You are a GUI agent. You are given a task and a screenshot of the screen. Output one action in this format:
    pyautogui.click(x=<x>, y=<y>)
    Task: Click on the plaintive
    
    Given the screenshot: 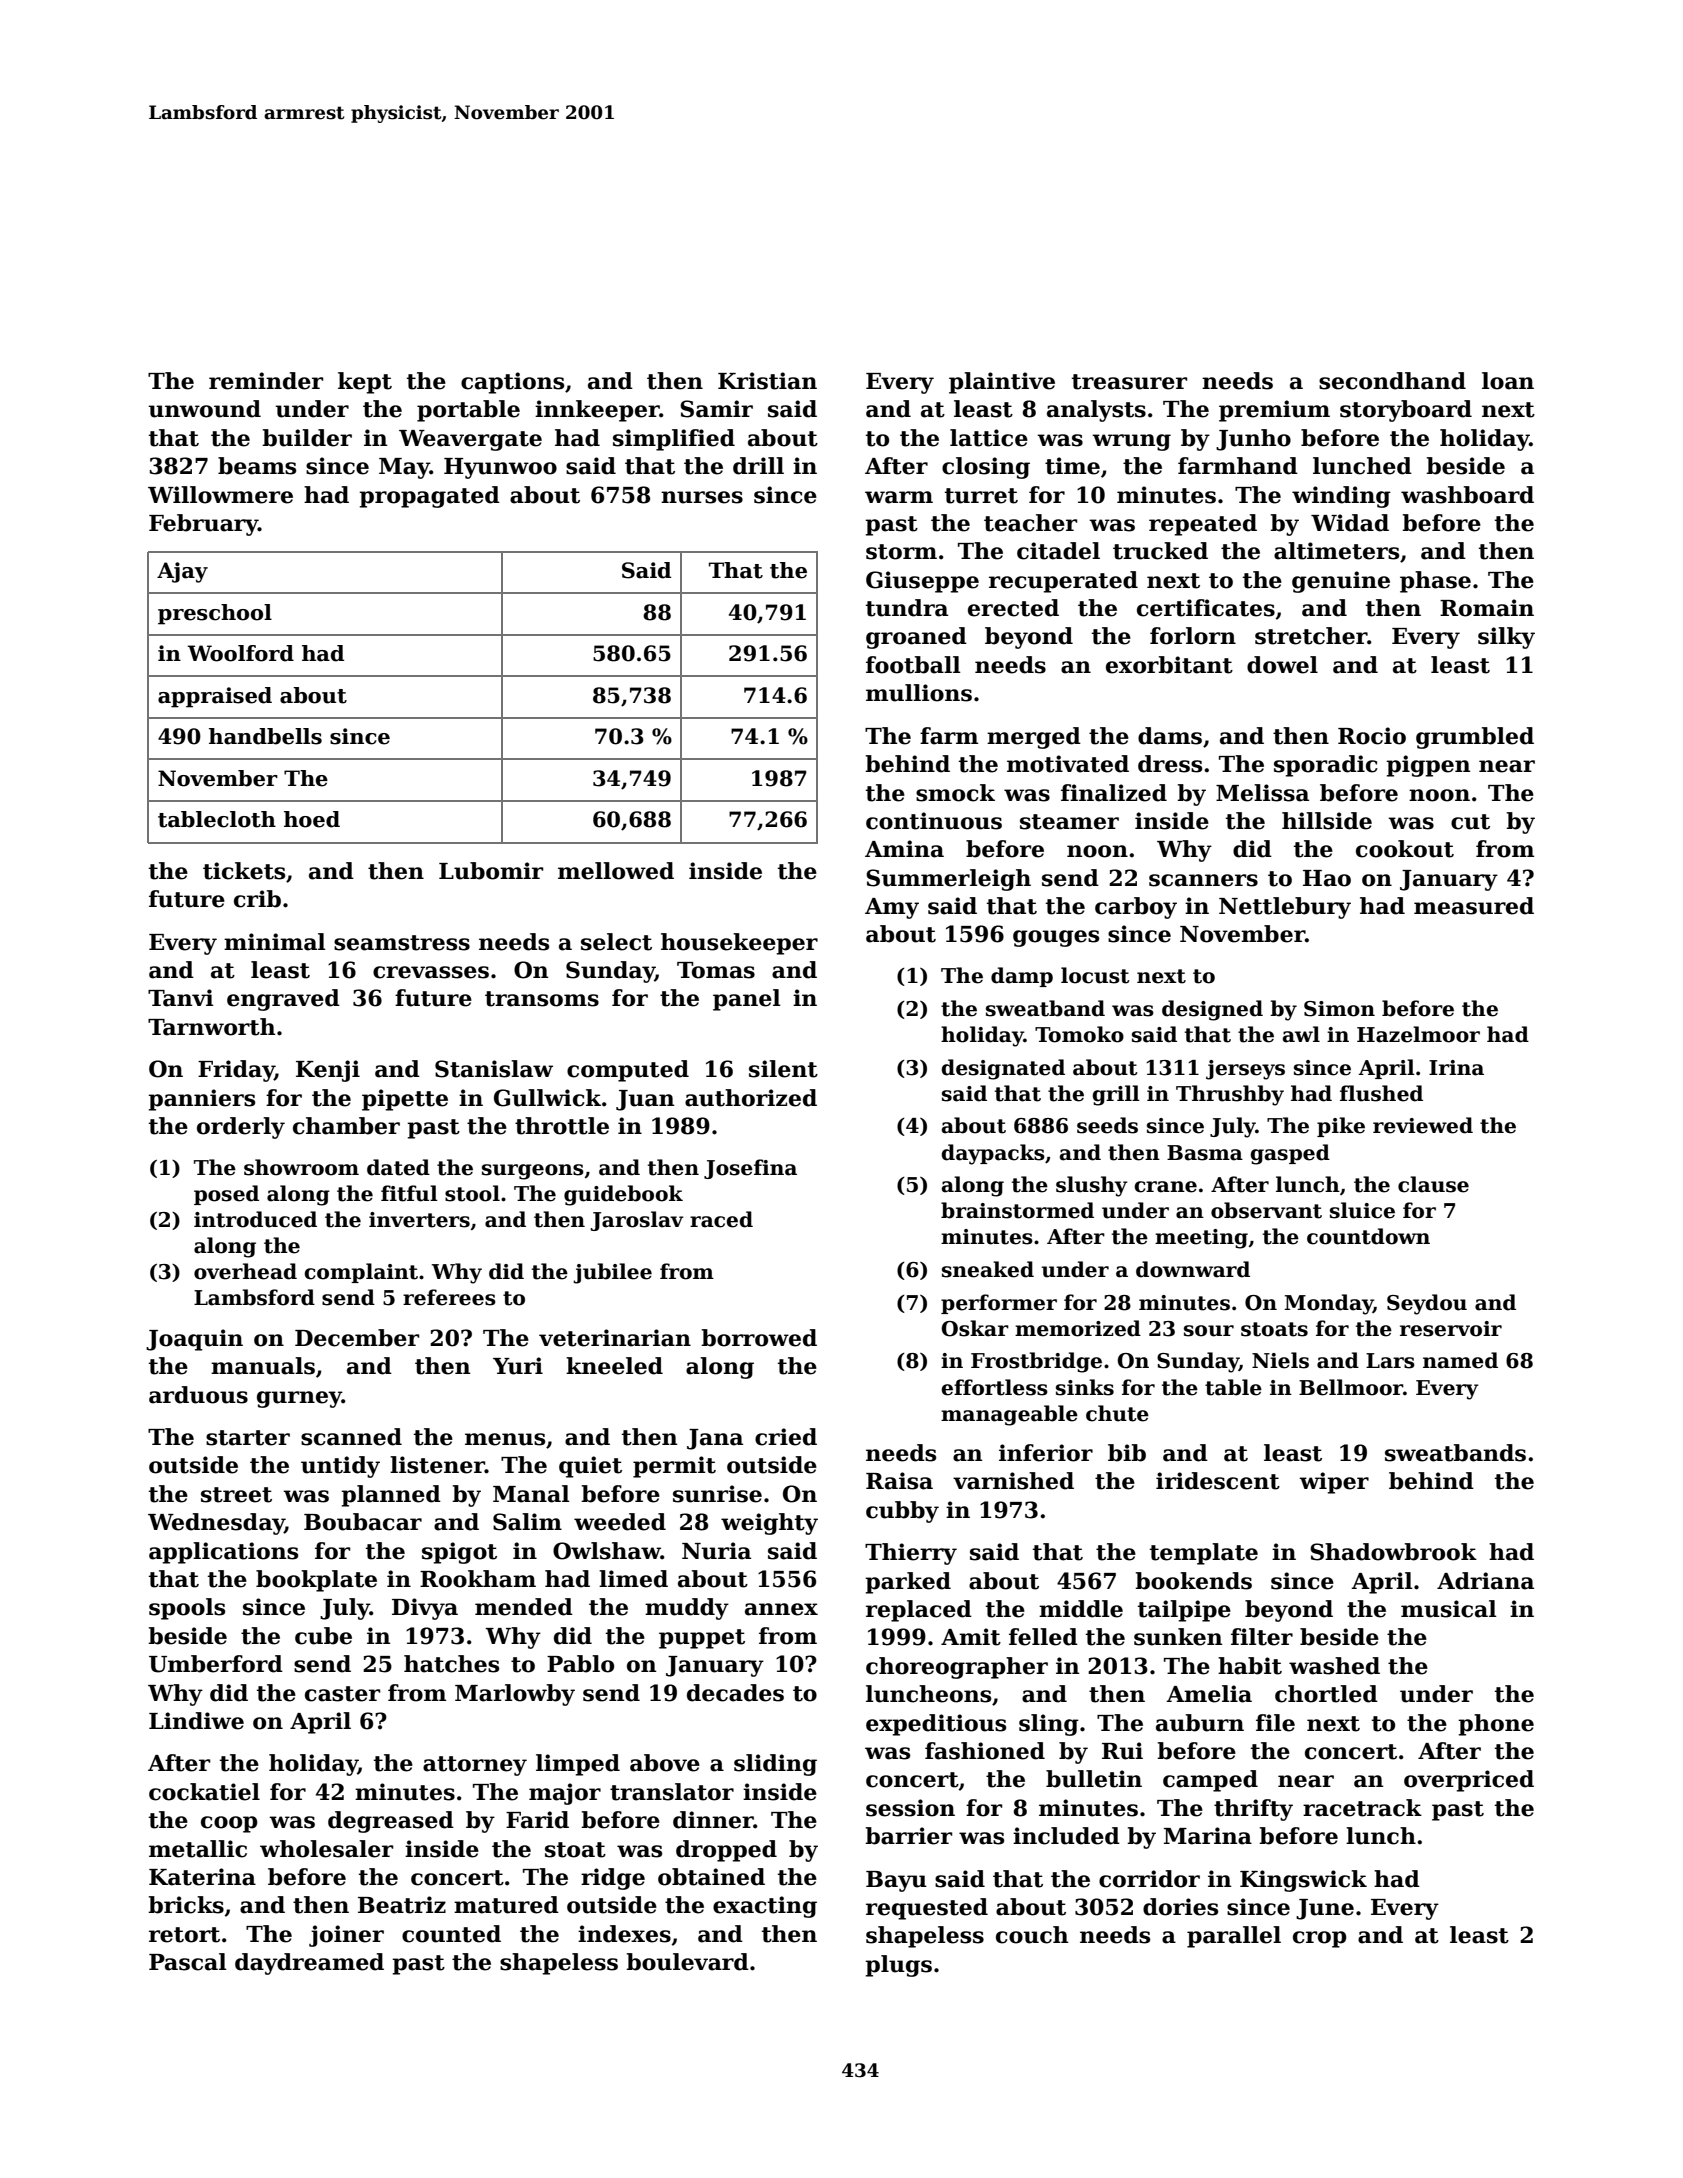 What is the action you would take?
    pyautogui.click(x=1002, y=383)
